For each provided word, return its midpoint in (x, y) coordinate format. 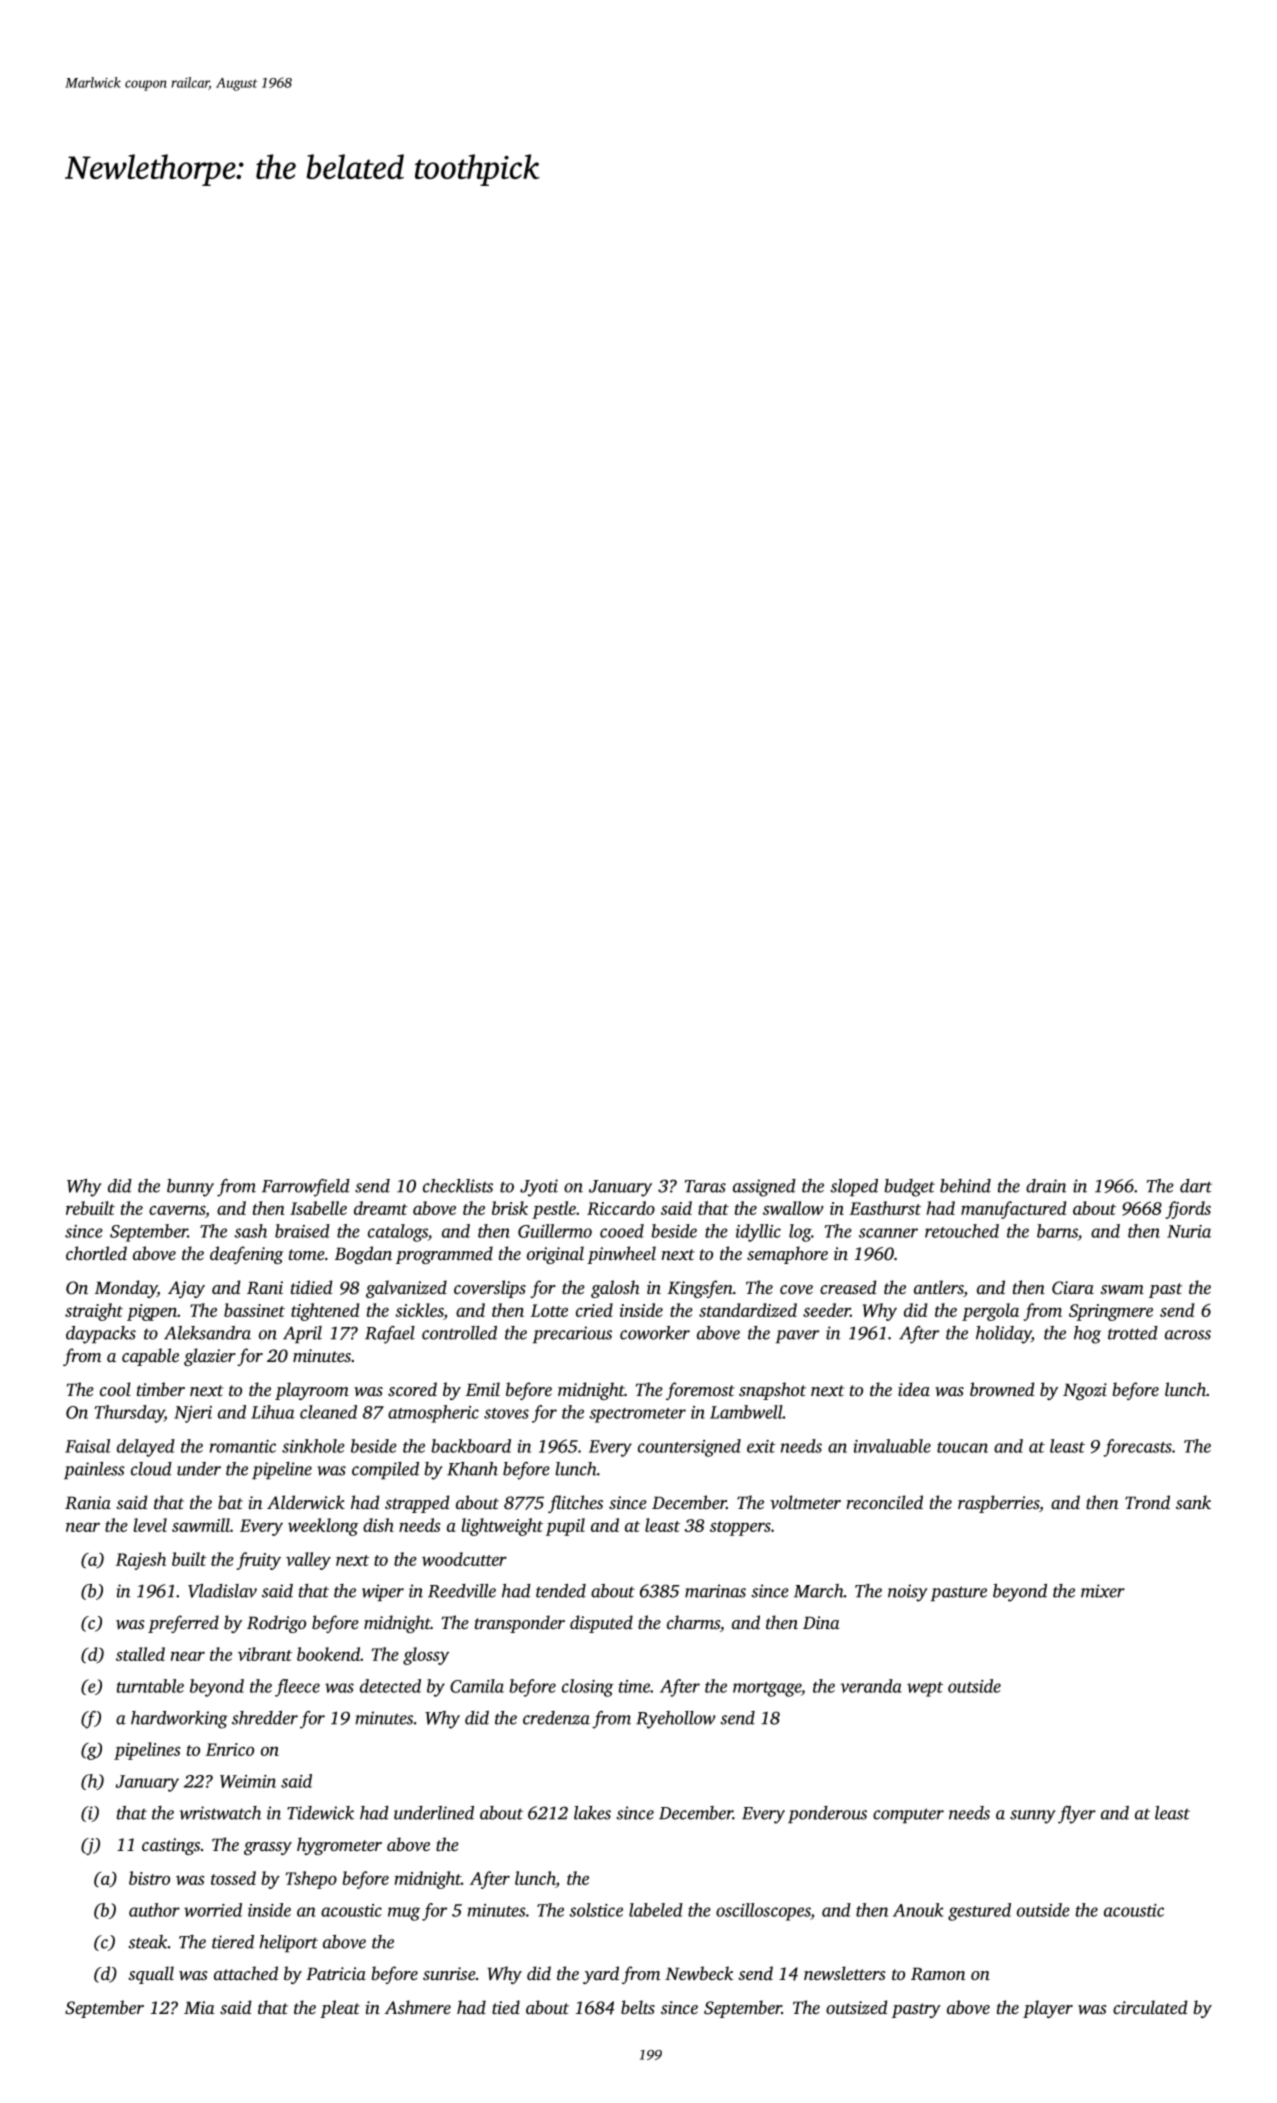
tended (561, 1591)
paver (797, 1336)
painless (94, 1470)
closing (588, 1688)
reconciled (884, 1502)
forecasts (1137, 1448)
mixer (1103, 1591)
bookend (329, 1654)
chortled (96, 1253)
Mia (199, 2007)
